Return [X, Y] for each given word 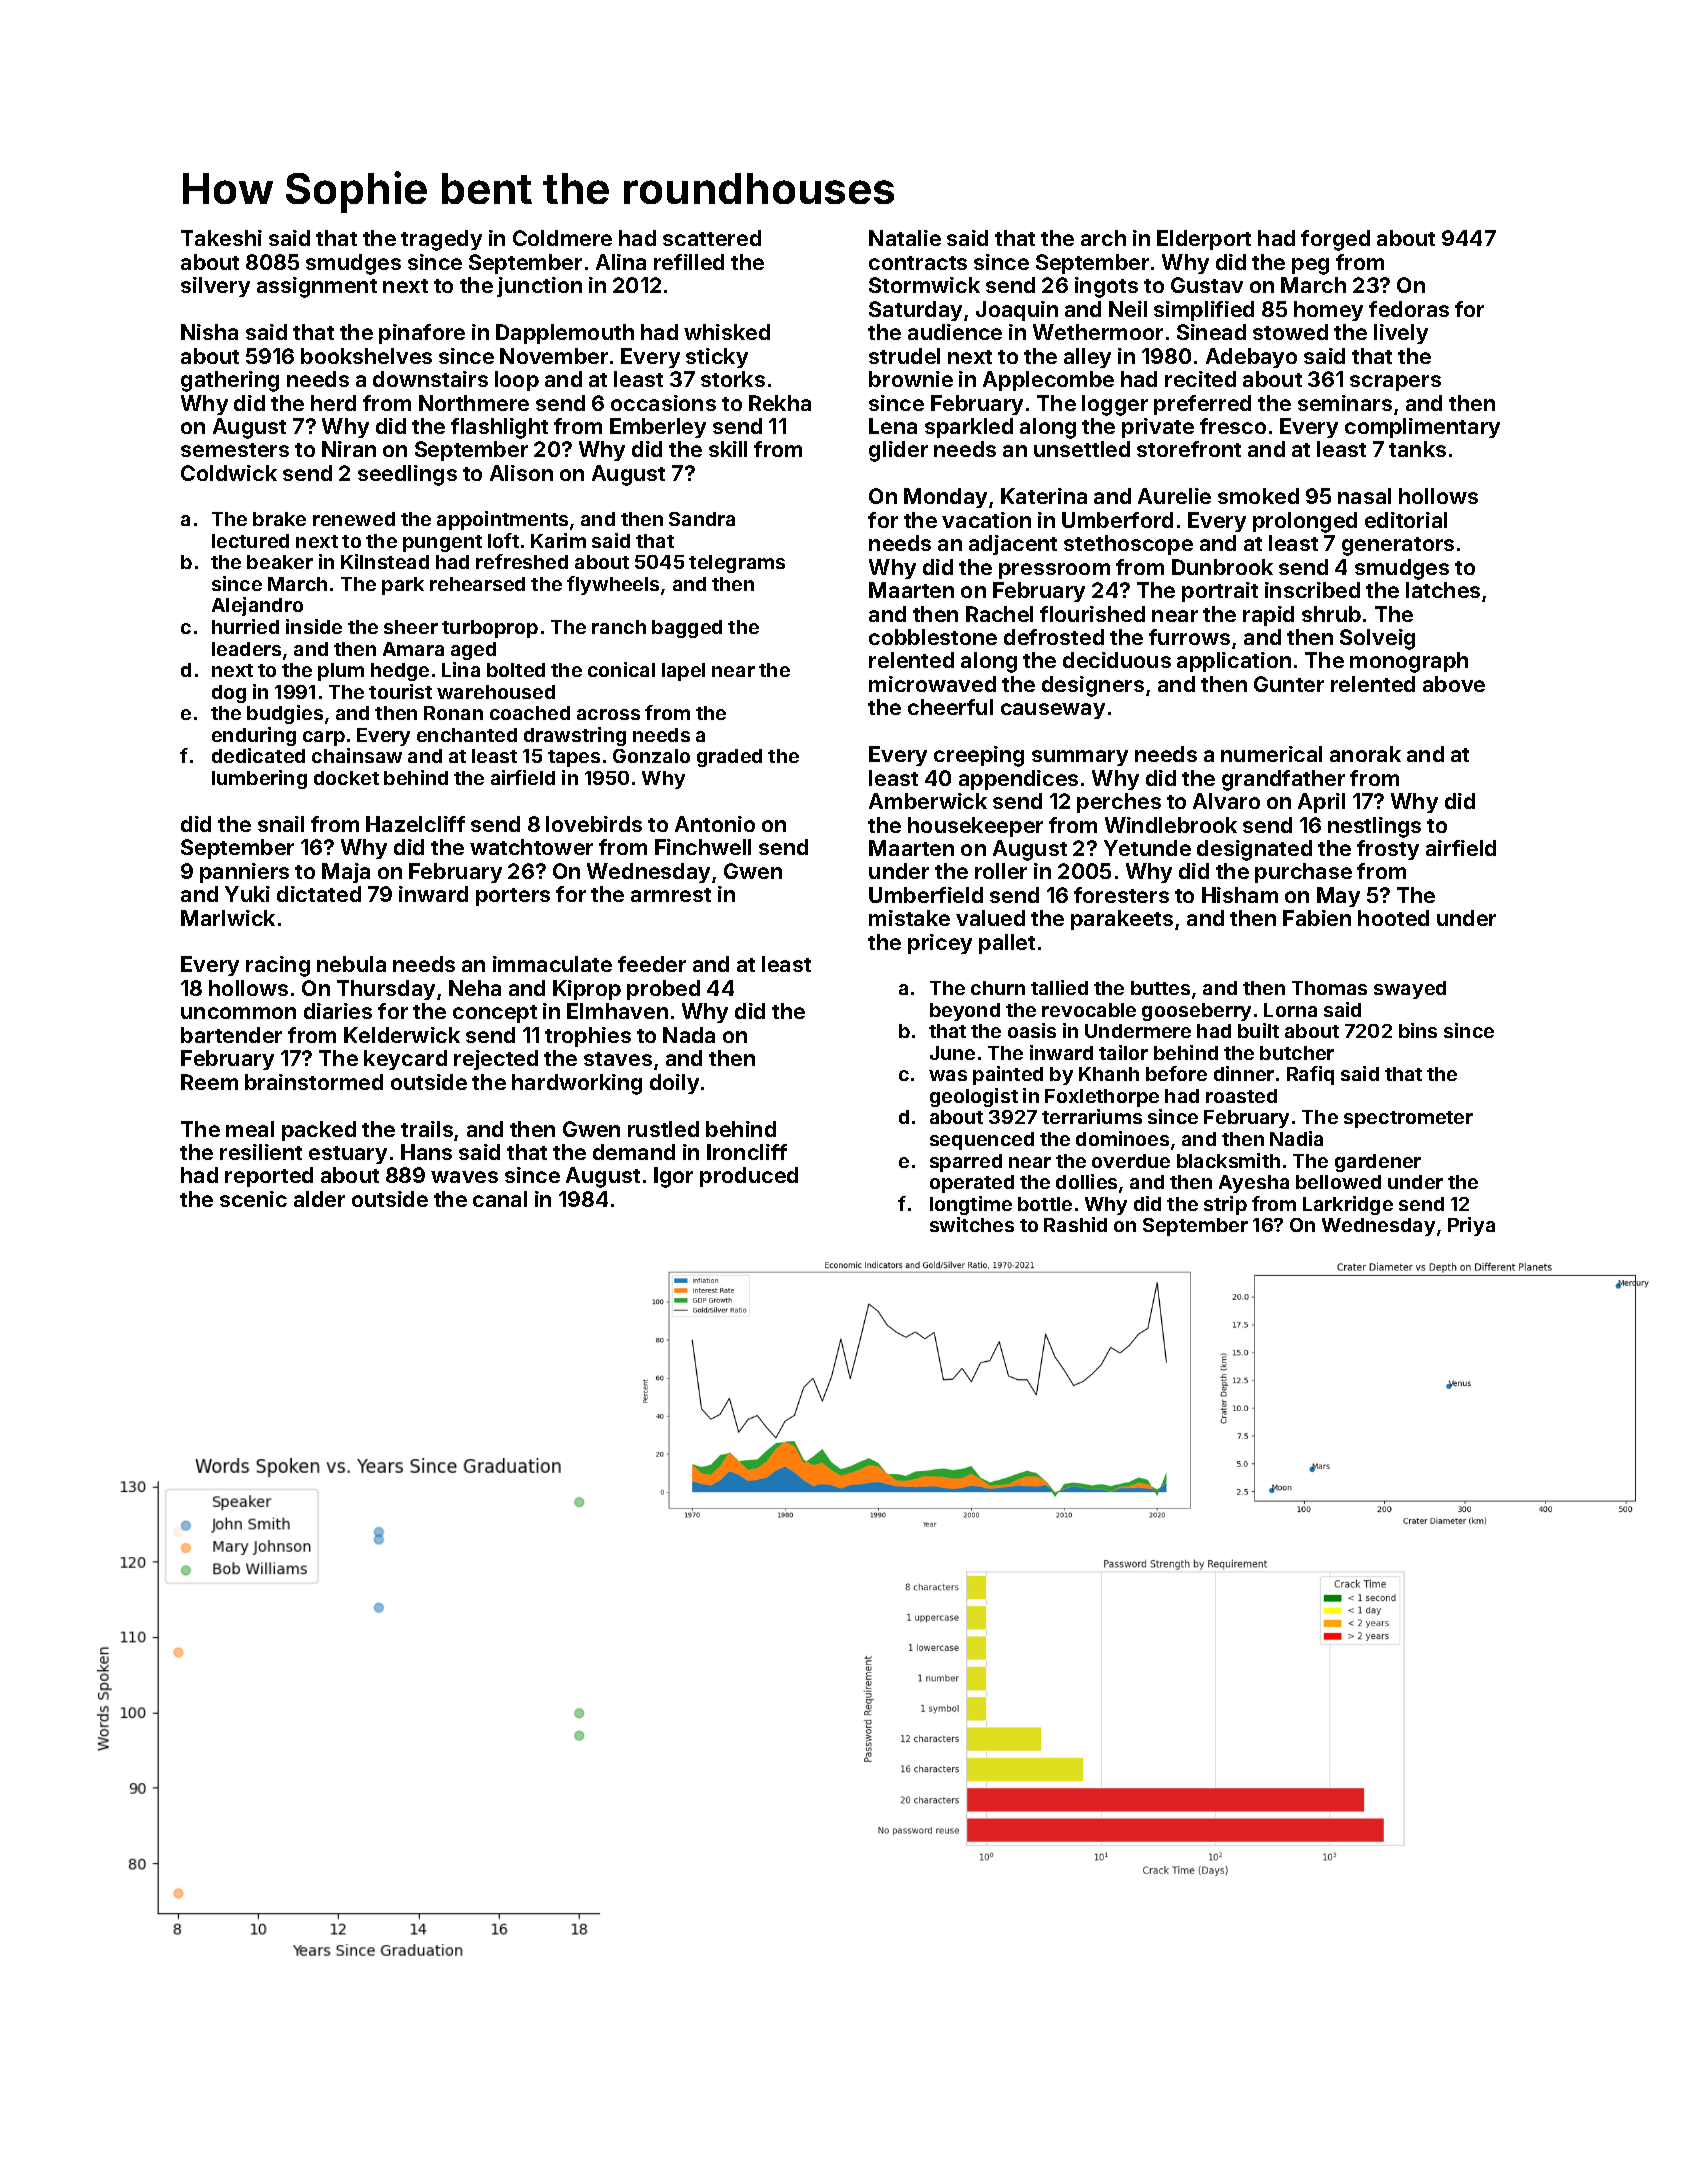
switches [972, 1224]
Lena [893, 426]
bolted [516, 670]
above [1454, 684]
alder [319, 1199]
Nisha [209, 332]
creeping [979, 756]
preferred [1202, 405]
